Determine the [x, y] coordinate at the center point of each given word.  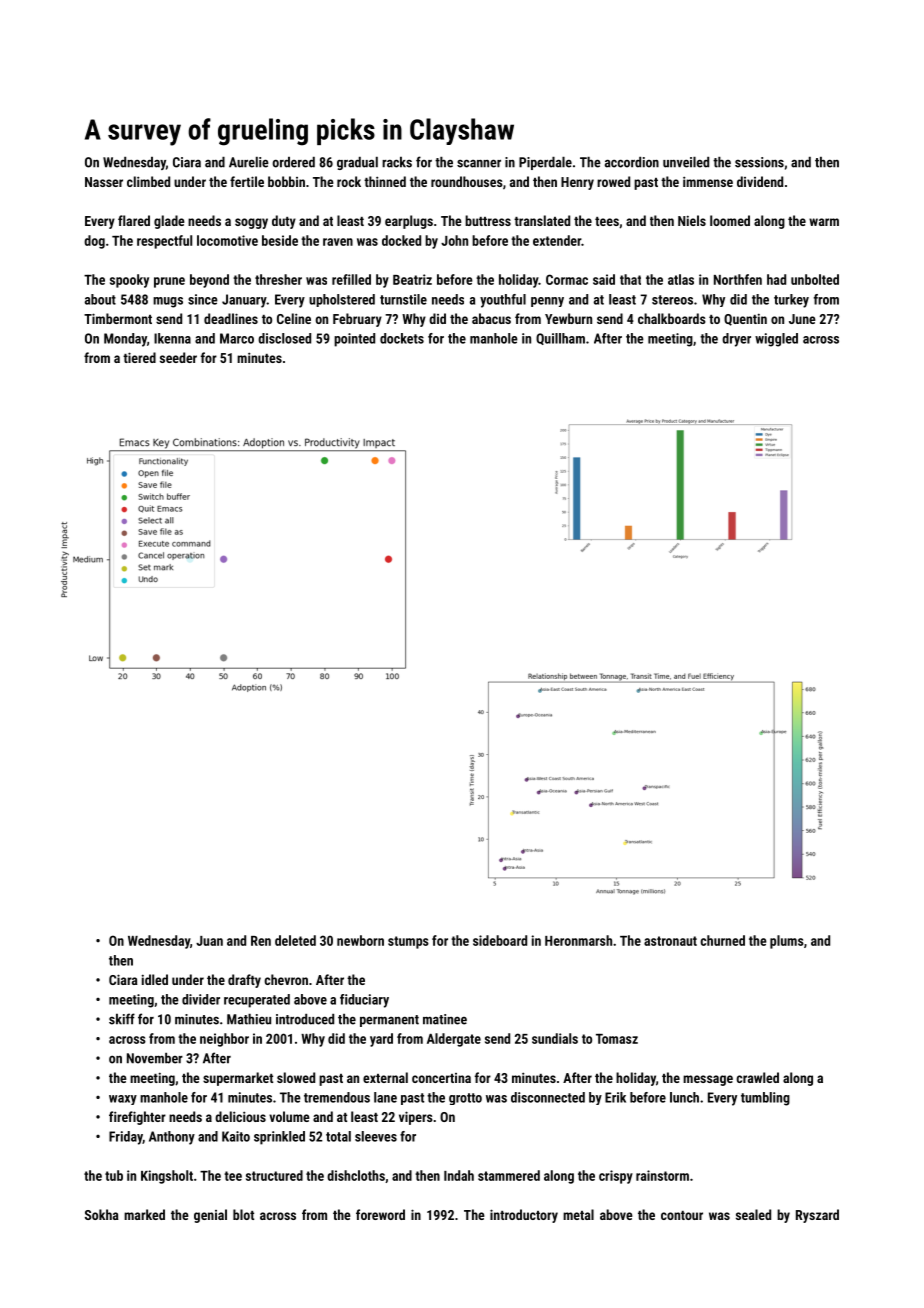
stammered [509, 1175]
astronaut [670, 941]
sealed [753, 1214]
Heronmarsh [578, 940]
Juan [209, 941]
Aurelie [249, 162]
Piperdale [545, 163]
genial [210, 1216]
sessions [759, 162]
